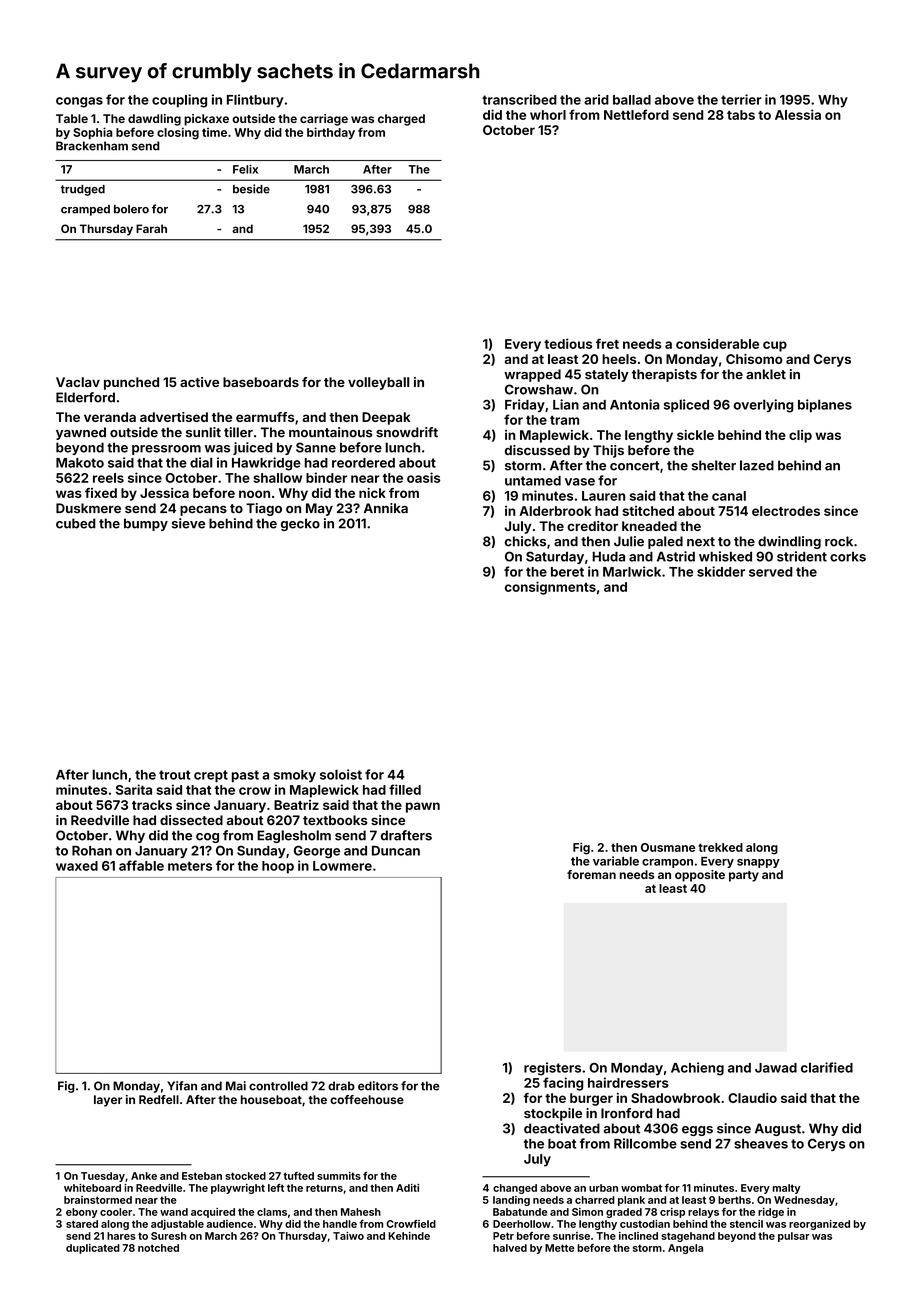  Describe the element at coordinates (641, 1188) in the page. I see `wombat` at that location.
